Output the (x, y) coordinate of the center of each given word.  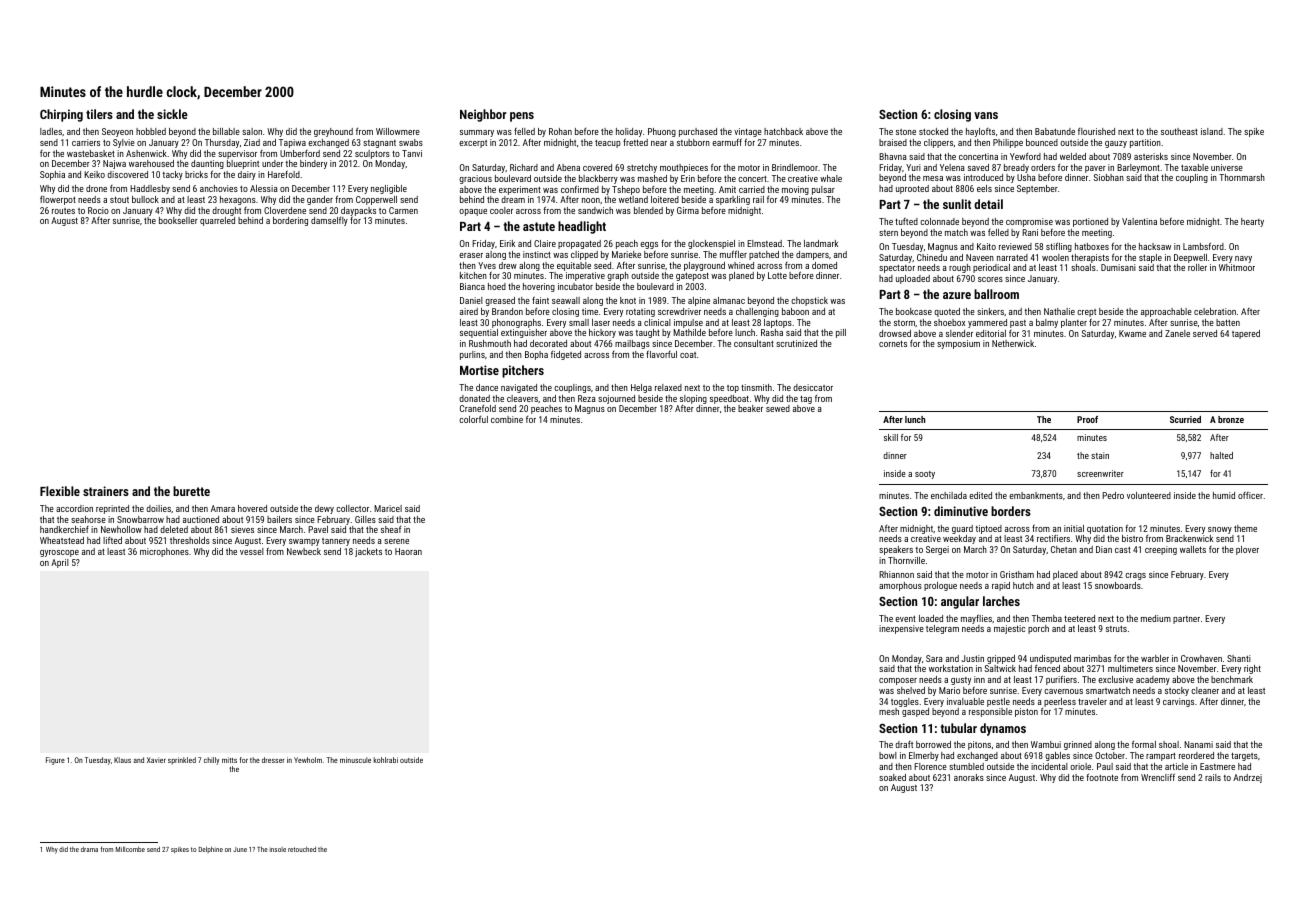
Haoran (408, 551)
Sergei (937, 550)
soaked (892, 777)
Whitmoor (1237, 267)
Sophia (52, 175)
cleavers (522, 398)
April (60, 563)
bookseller (178, 220)
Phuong (662, 132)
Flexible (60, 491)
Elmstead (764, 243)
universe (1227, 167)
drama (89, 849)
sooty (925, 475)
